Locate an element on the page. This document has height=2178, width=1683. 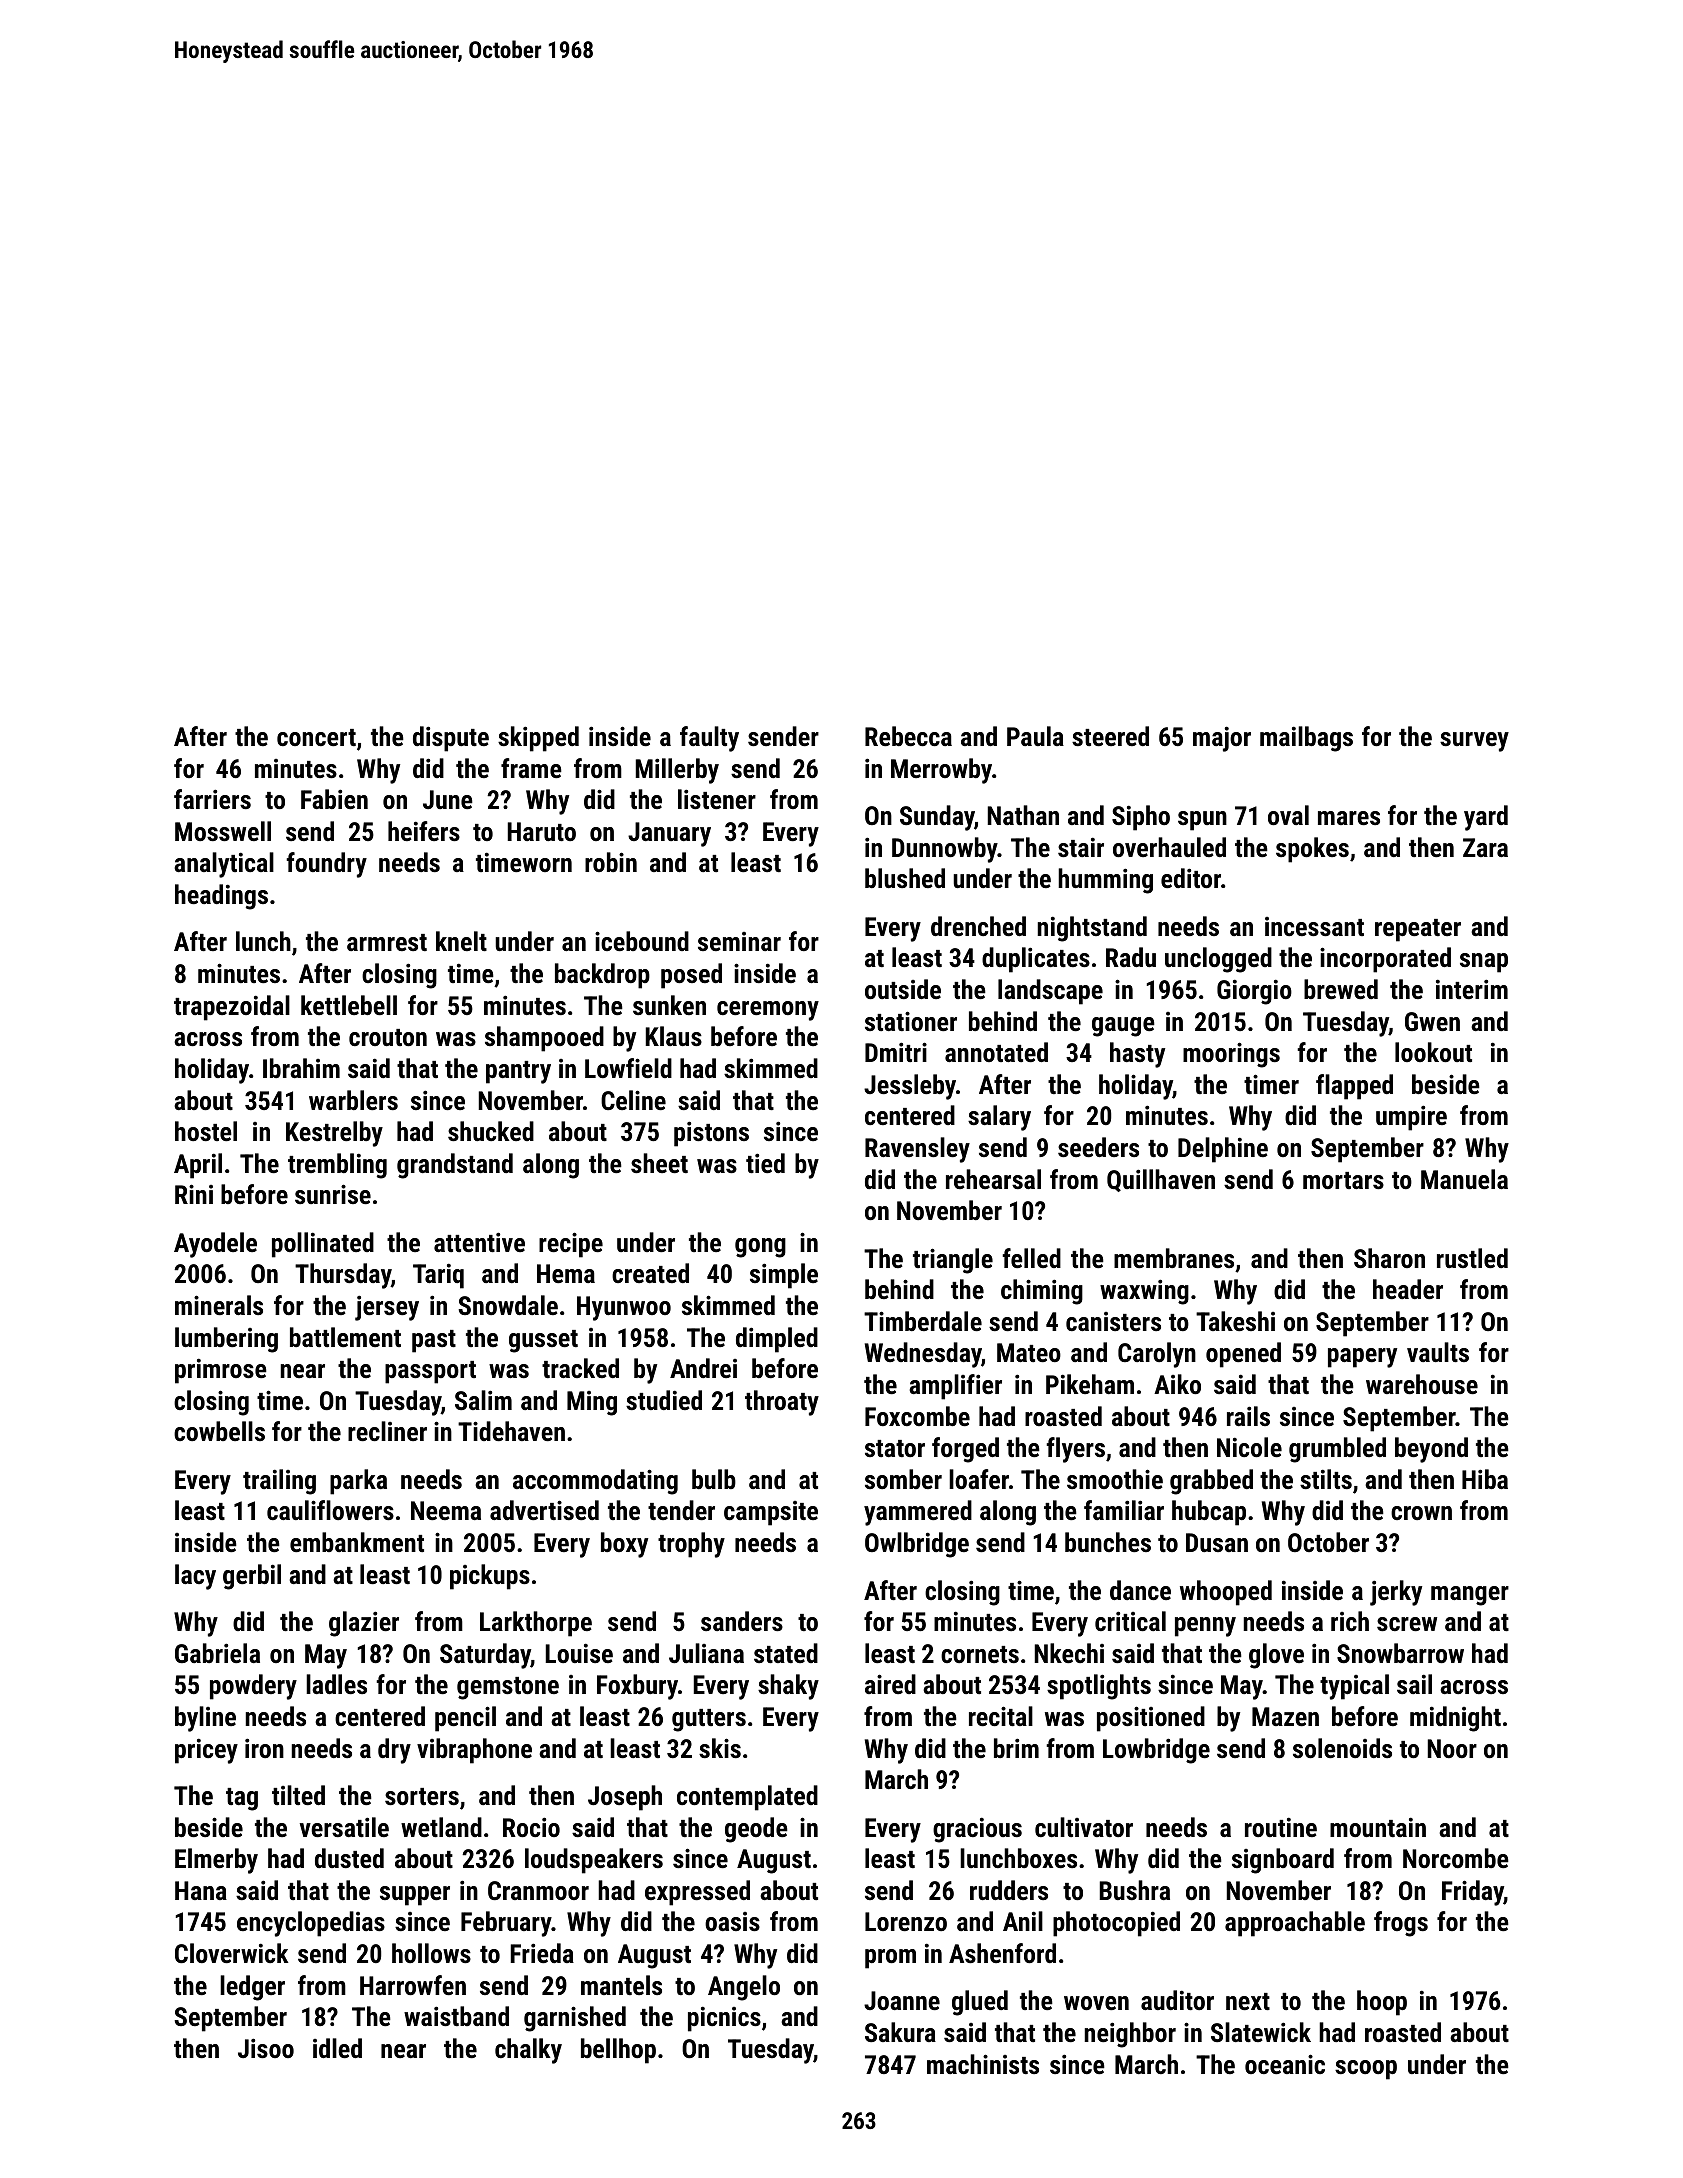
Owlbridge is located at coordinates (917, 1545).
